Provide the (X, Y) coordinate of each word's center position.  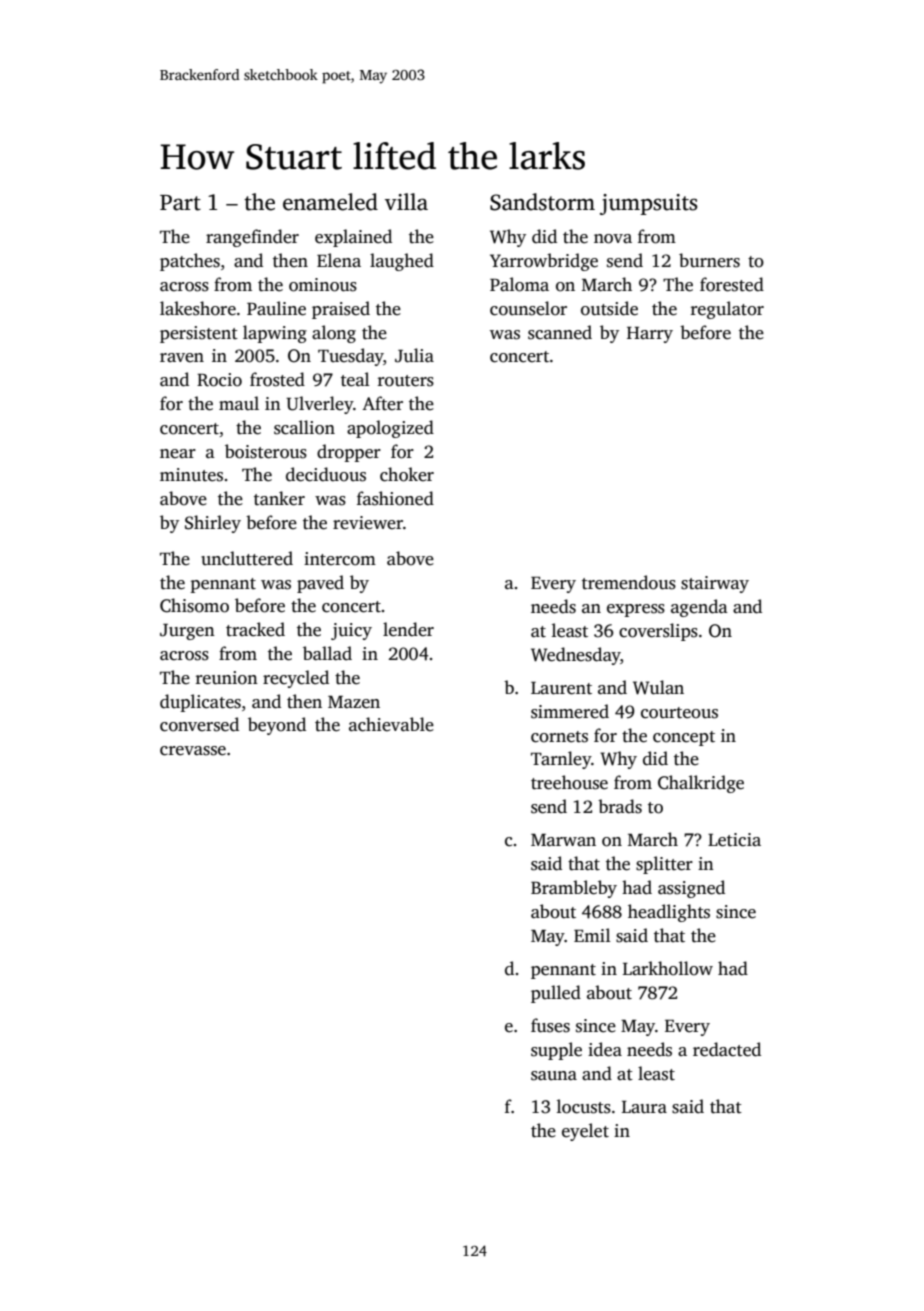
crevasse (193, 751)
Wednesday (575, 656)
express (636, 610)
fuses (550, 1025)
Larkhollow (668, 968)
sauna (554, 1076)
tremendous (629, 582)
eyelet (585, 1132)
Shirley (213, 524)
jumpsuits (649, 204)
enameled (330, 202)
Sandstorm (542, 202)
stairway (715, 584)
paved (320, 584)
